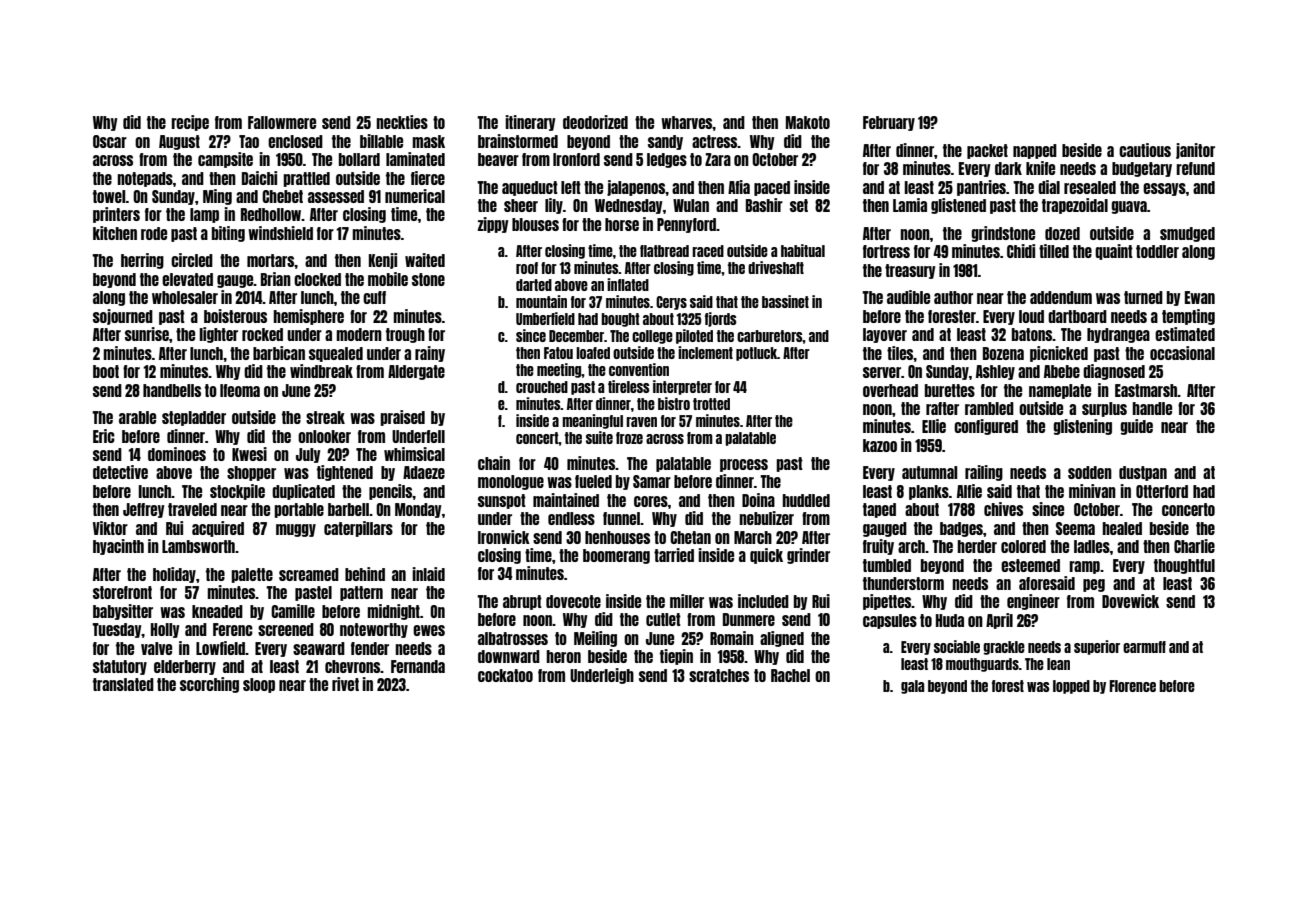 The width and height of the screenshot is (1308, 924). Describe the element at coordinates (592, 421) in the screenshot. I see `meaningful` at that location.
